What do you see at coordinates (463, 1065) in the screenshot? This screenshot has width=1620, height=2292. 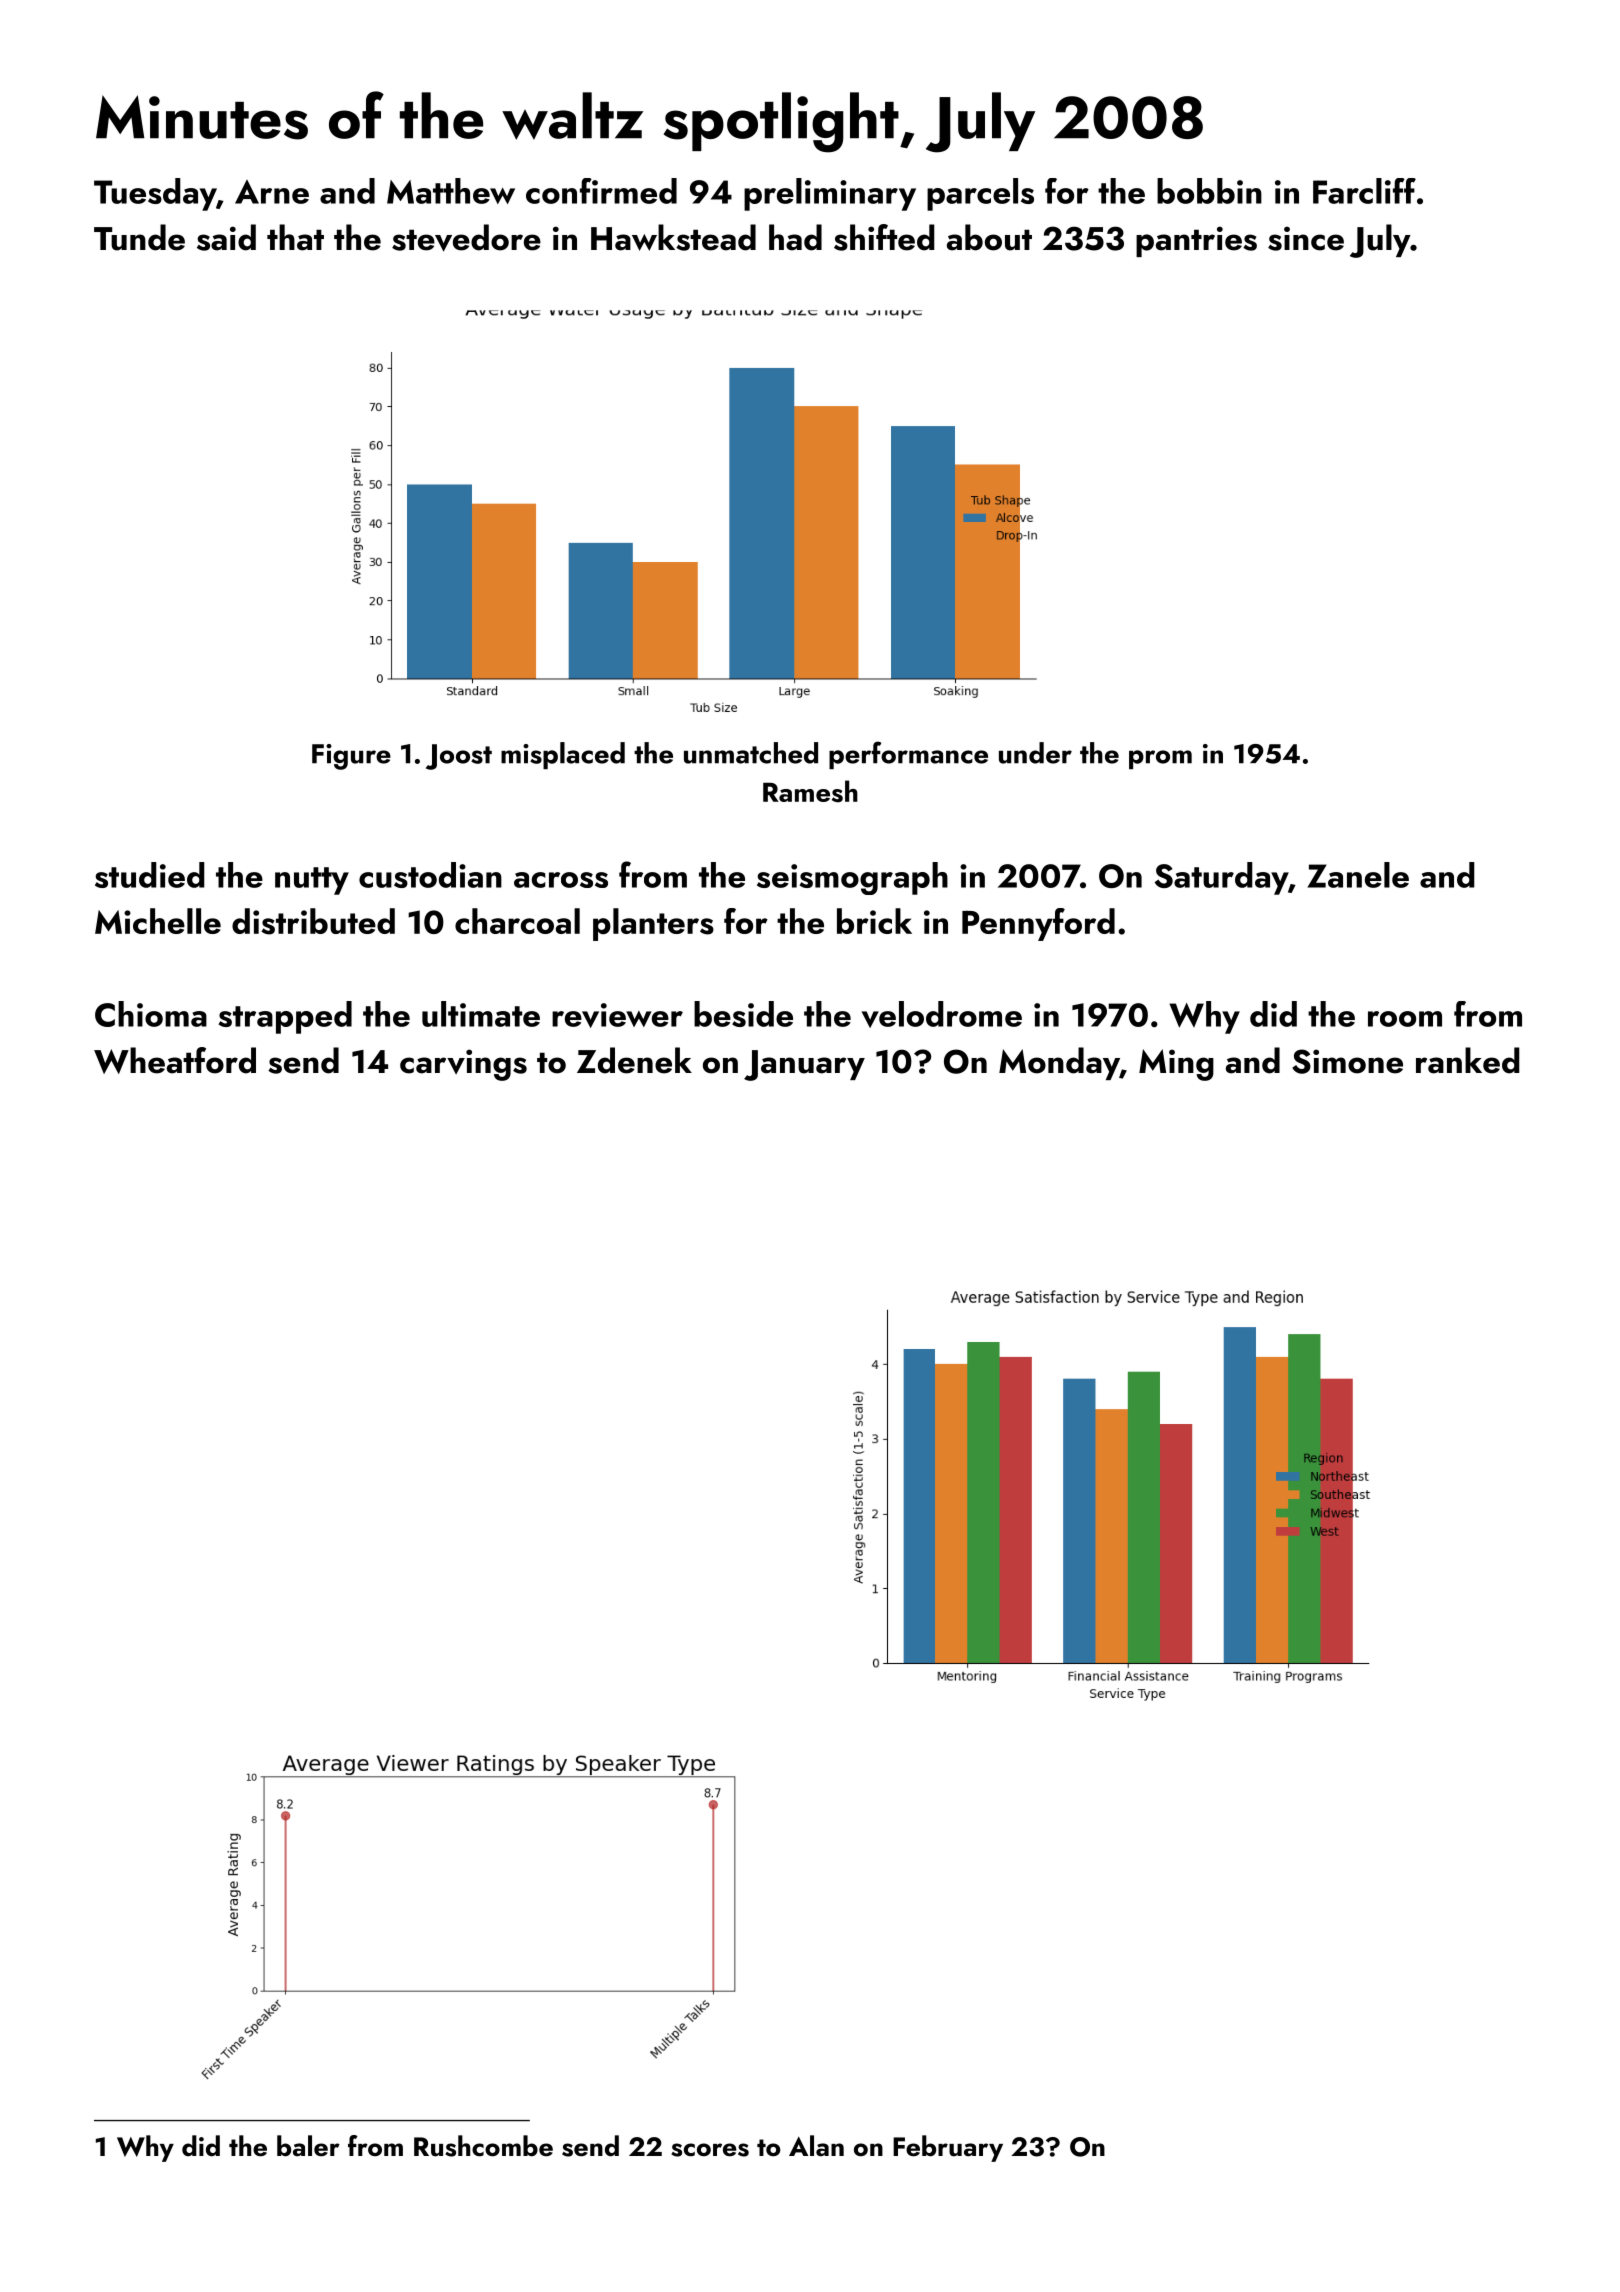 I see `carvings` at bounding box center [463, 1065].
